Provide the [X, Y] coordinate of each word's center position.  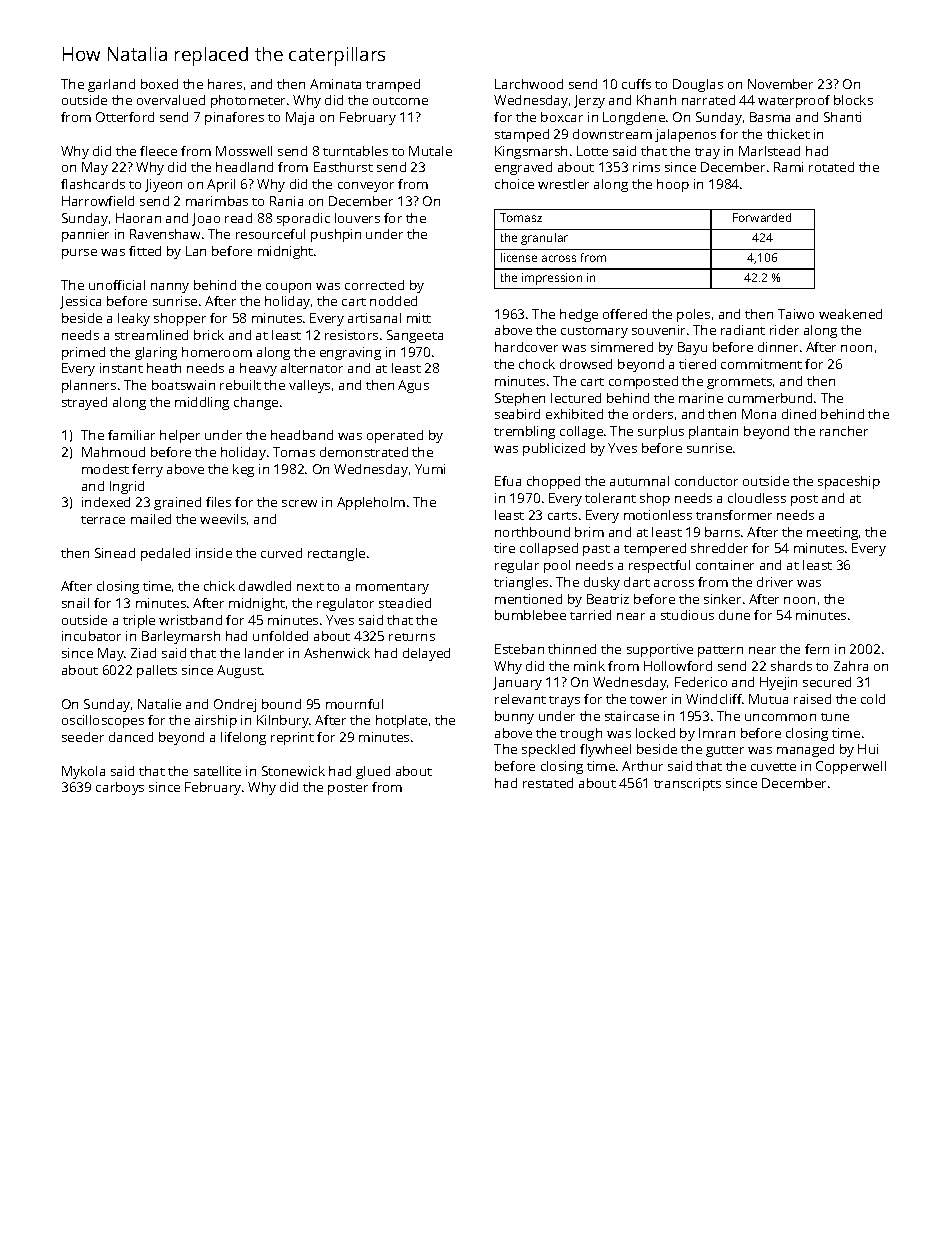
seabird [517, 414]
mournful [354, 704]
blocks [853, 100]
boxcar [562, 117]
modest [105, 469]
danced [131, 737]
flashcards [93, 184]
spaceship [849, 482]
